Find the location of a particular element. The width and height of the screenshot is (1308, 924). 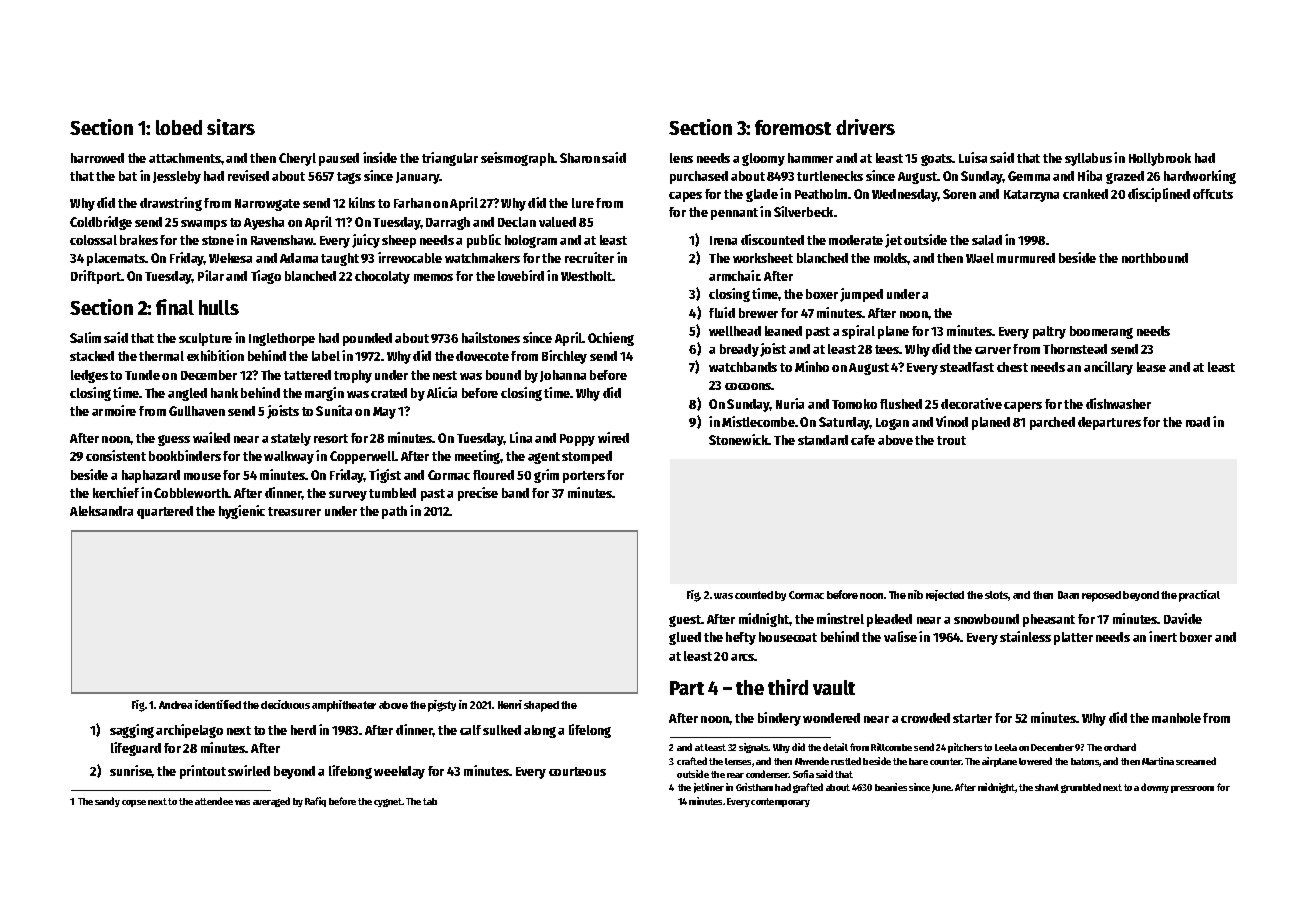

manhole is located at coordinates (1176, 718).
